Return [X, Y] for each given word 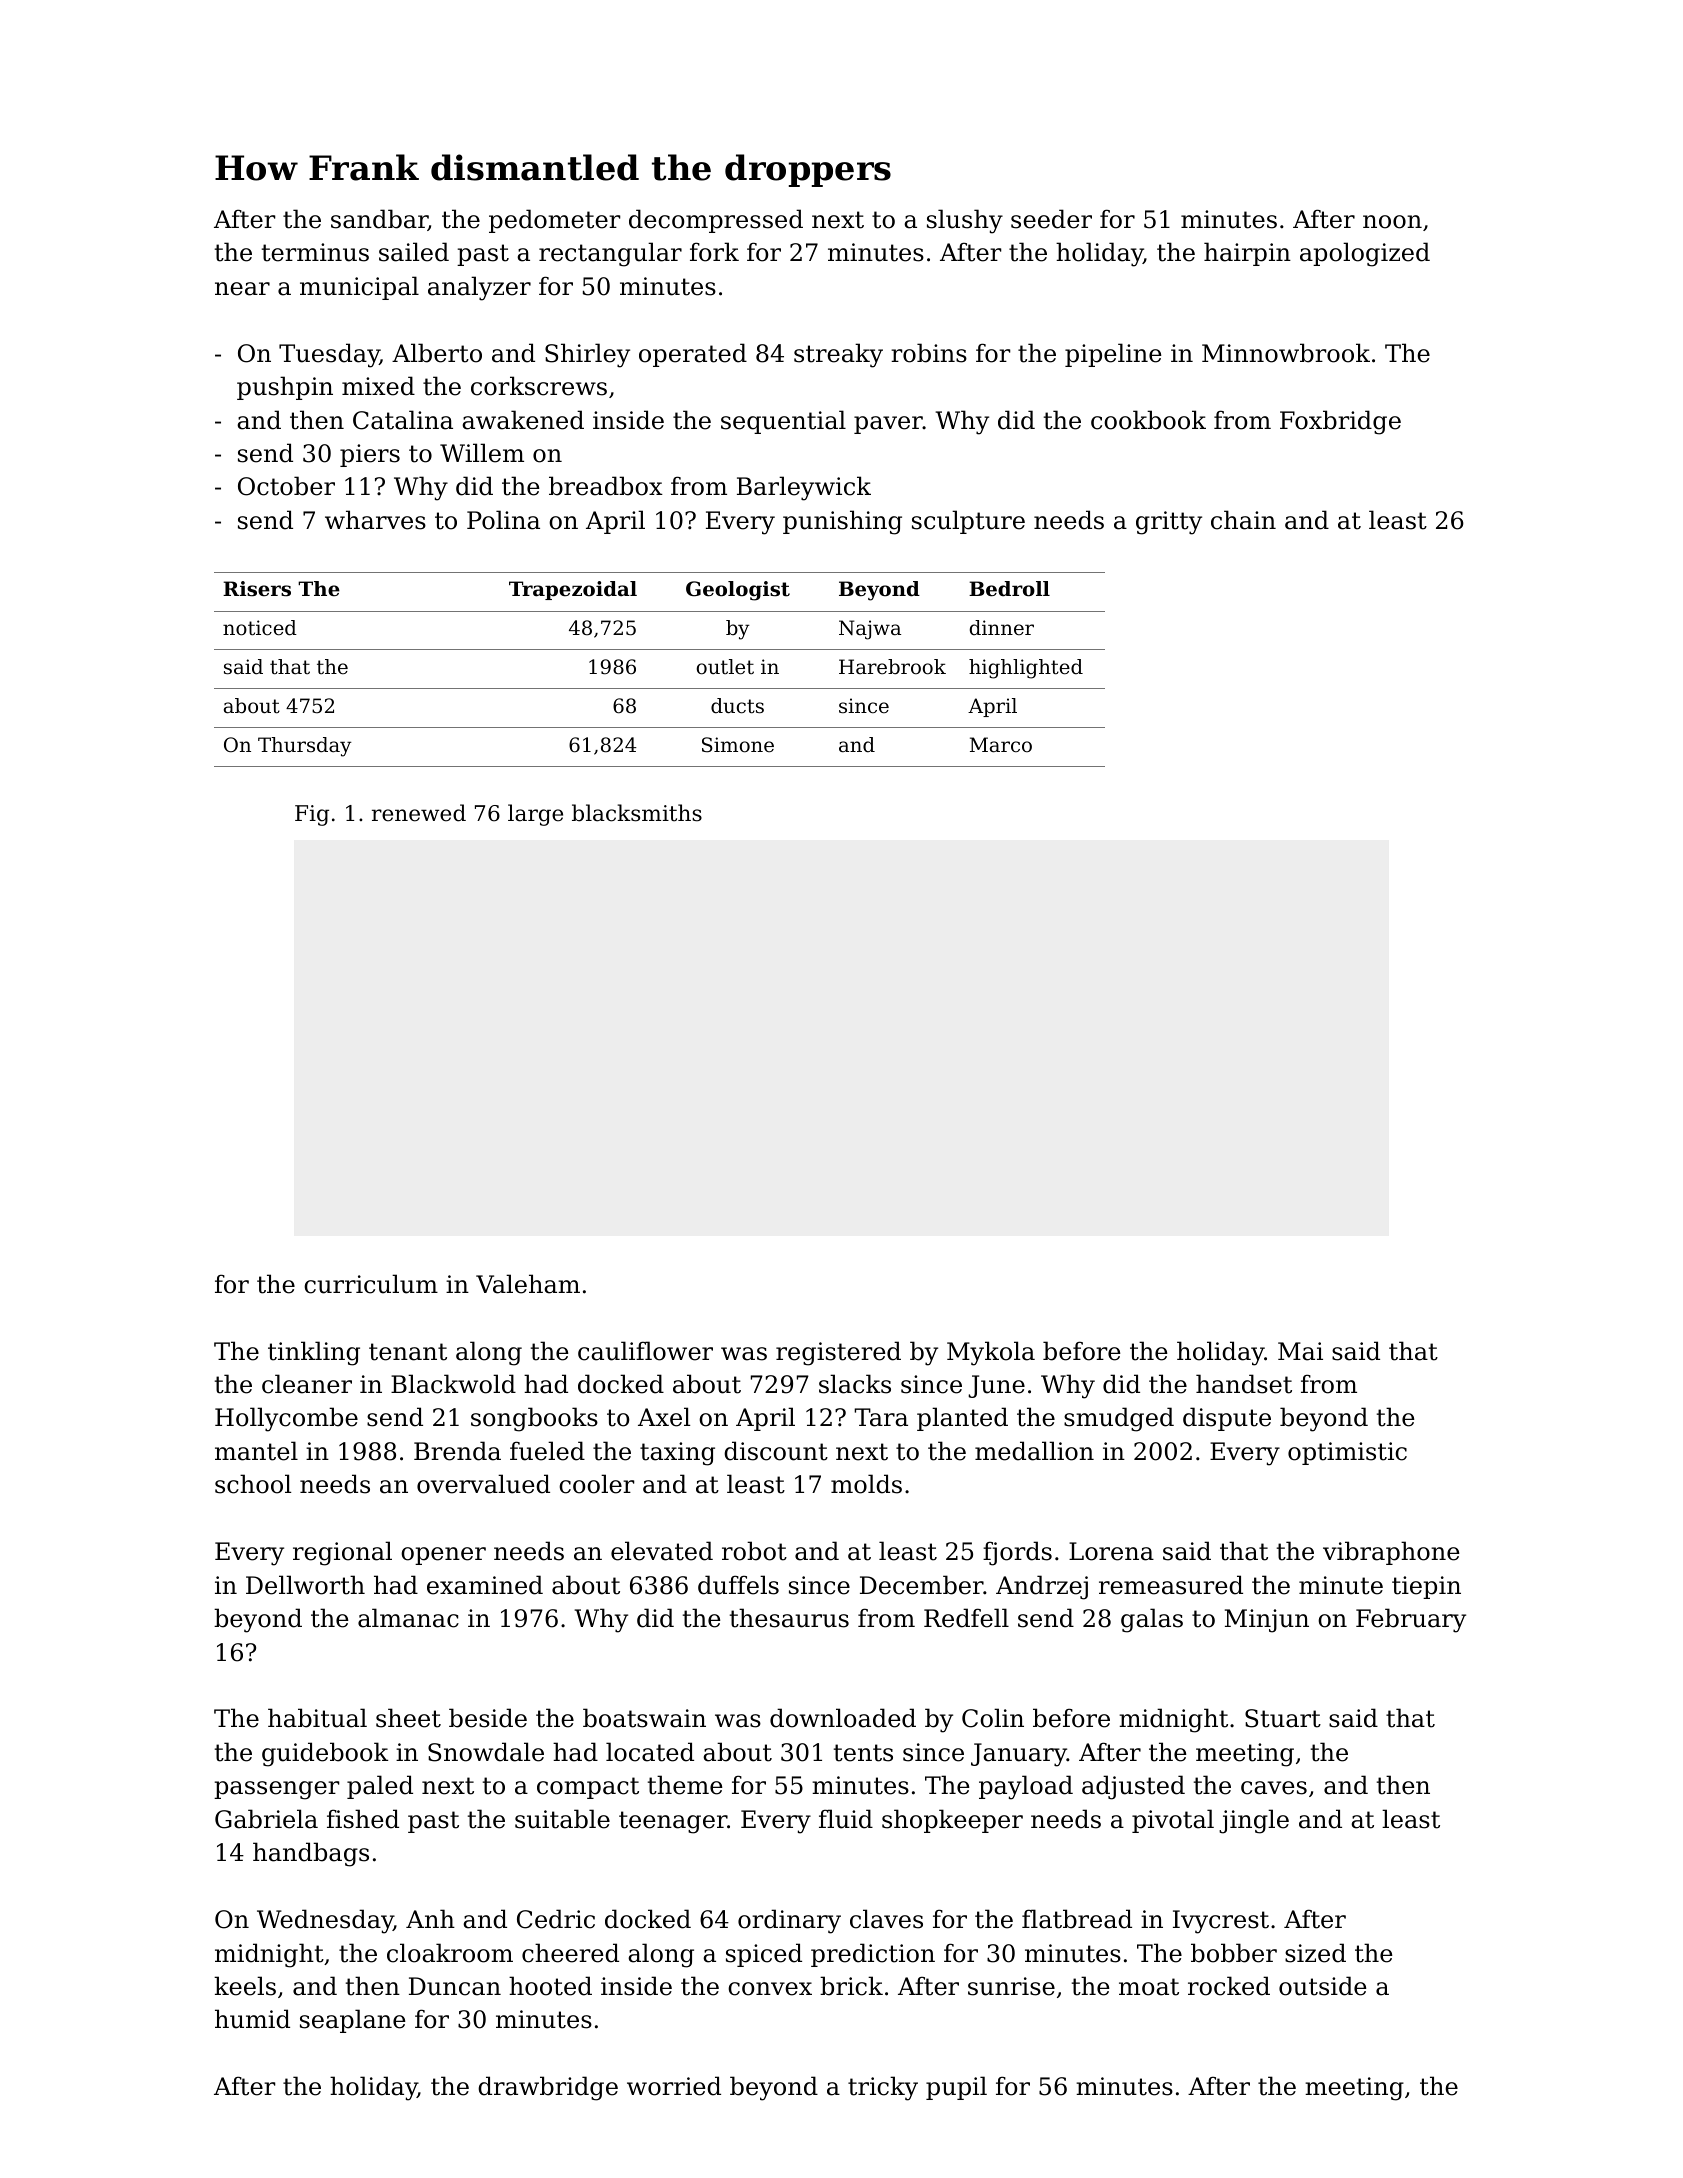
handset [1244, 1384]
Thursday [305, 747]
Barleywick [804, 488]
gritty [1169, 523]
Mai [1300, 1351]
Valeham [528, 1284]
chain [1243, 520]
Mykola [991, 1353]
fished [363, 1819]
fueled [547, 1451]
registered [838, 1353]
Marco [1001, 745]
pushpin [285, 388]
